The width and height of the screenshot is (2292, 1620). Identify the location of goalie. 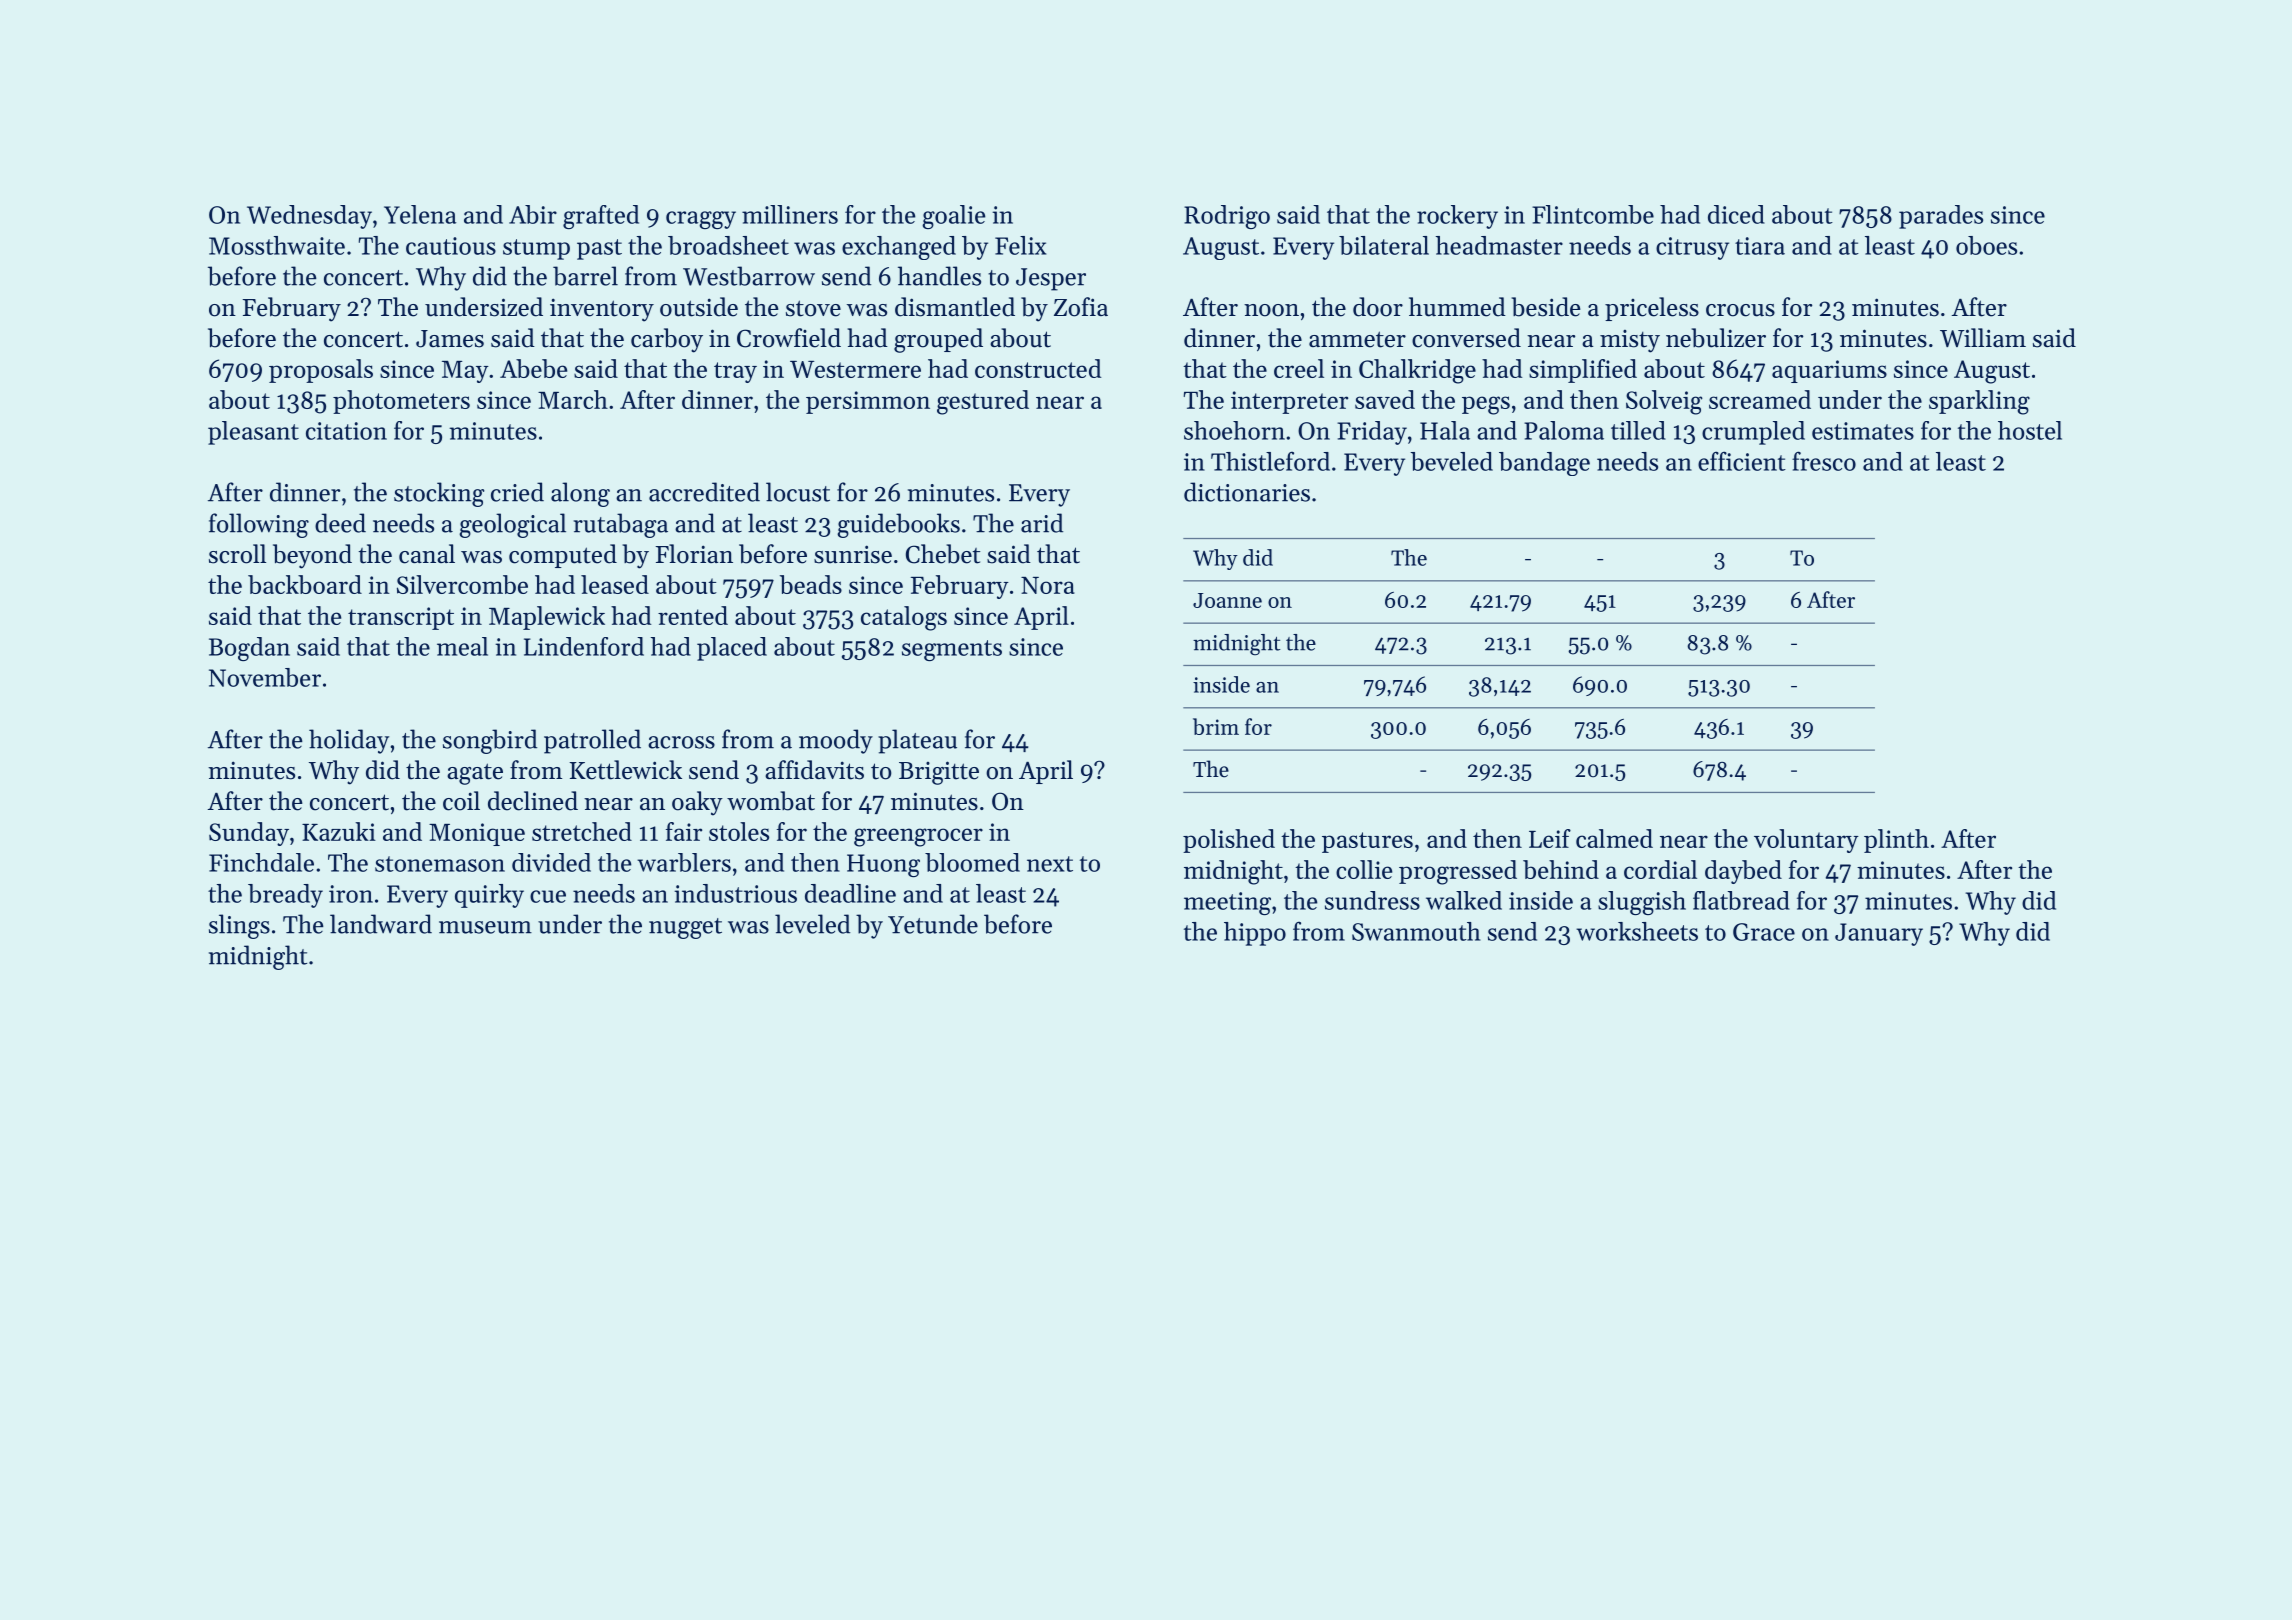
(953, 217).
